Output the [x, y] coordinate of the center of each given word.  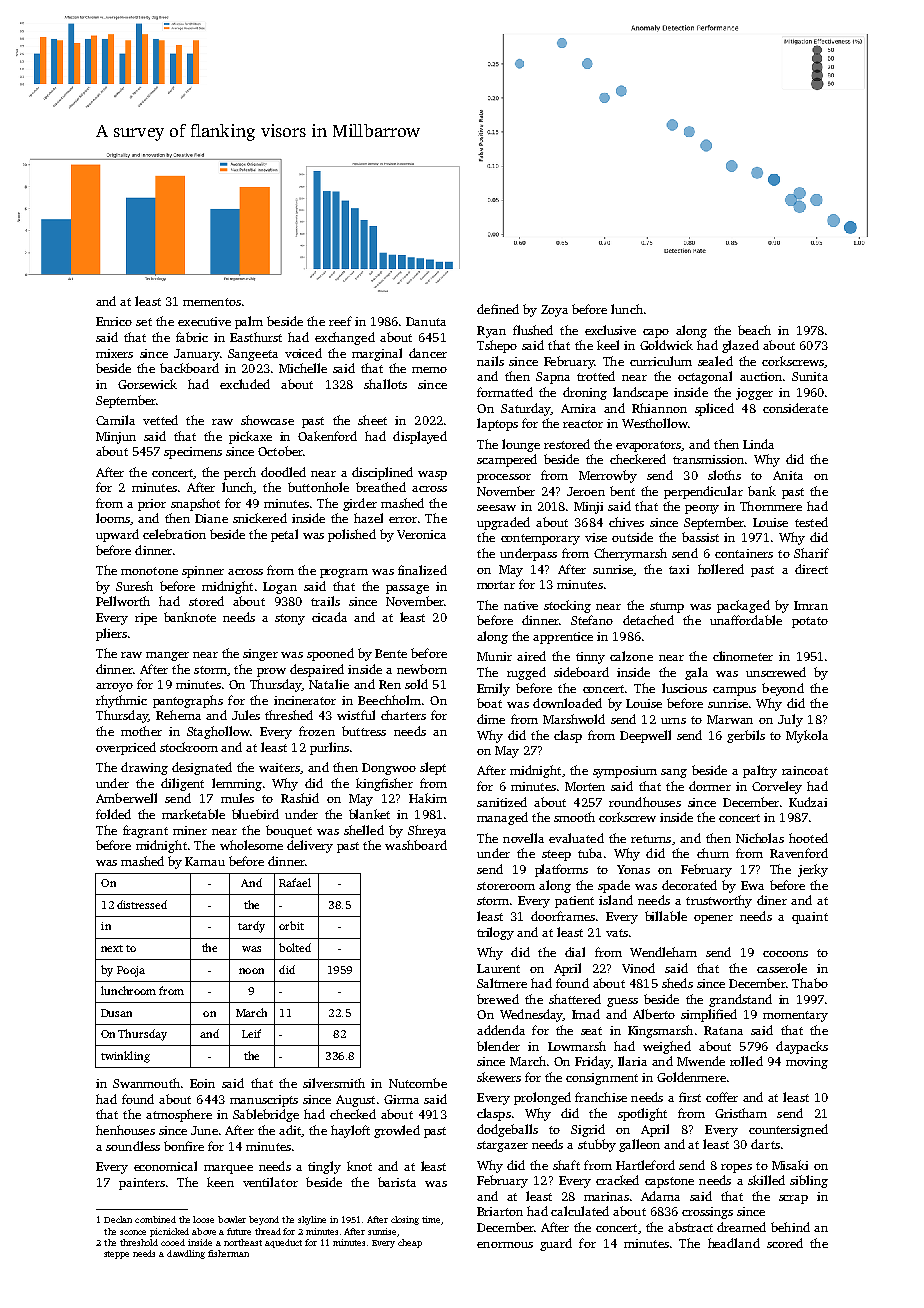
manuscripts [264, 1101]
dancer [428, 353]
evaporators [649, 446]
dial [575, 952]
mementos [212, 302]
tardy [251, 927]
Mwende [701, 1061]
